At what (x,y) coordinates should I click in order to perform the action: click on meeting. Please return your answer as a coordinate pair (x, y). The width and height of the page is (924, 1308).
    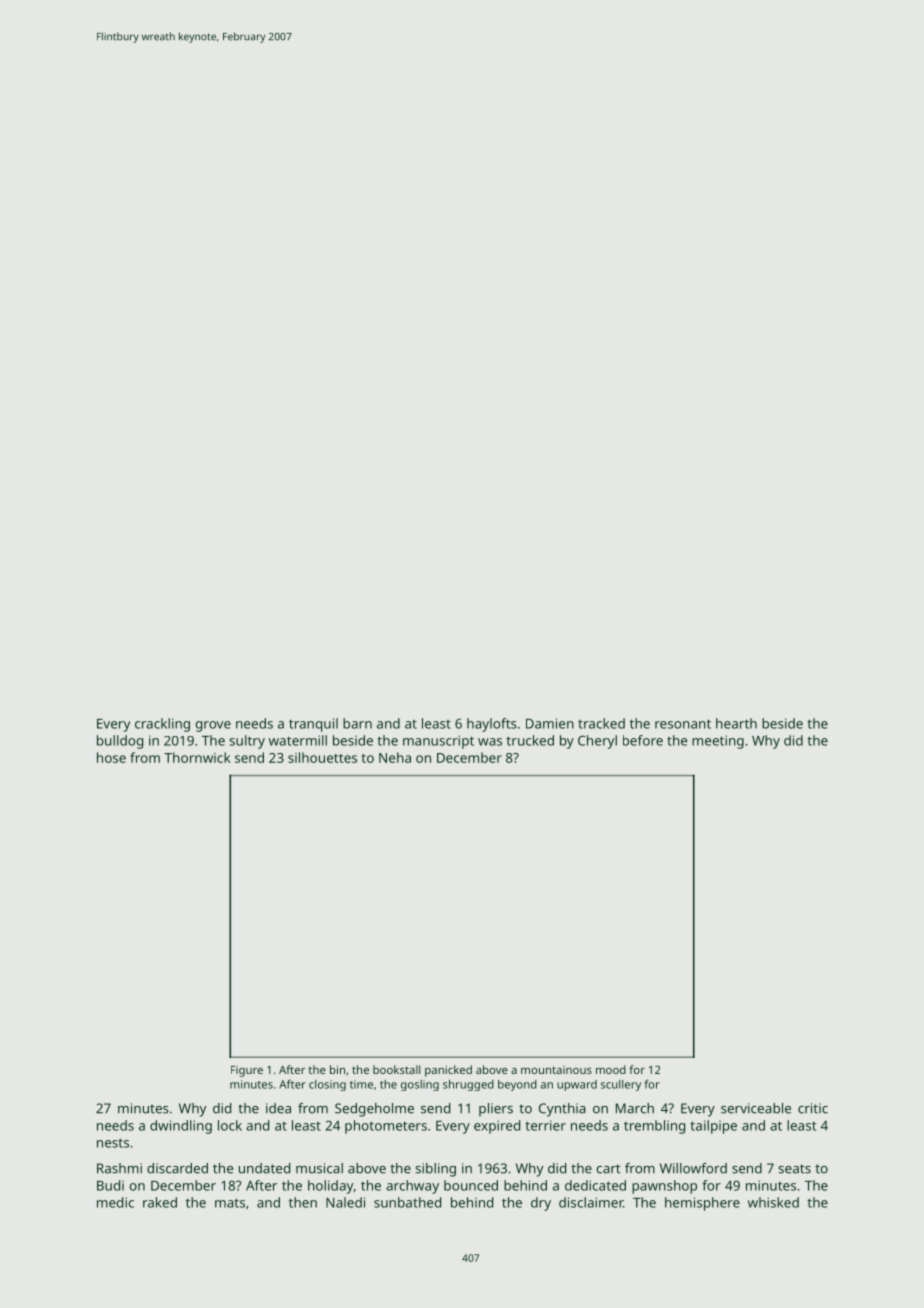
    Looking at the image, I should click on (718, 742).
